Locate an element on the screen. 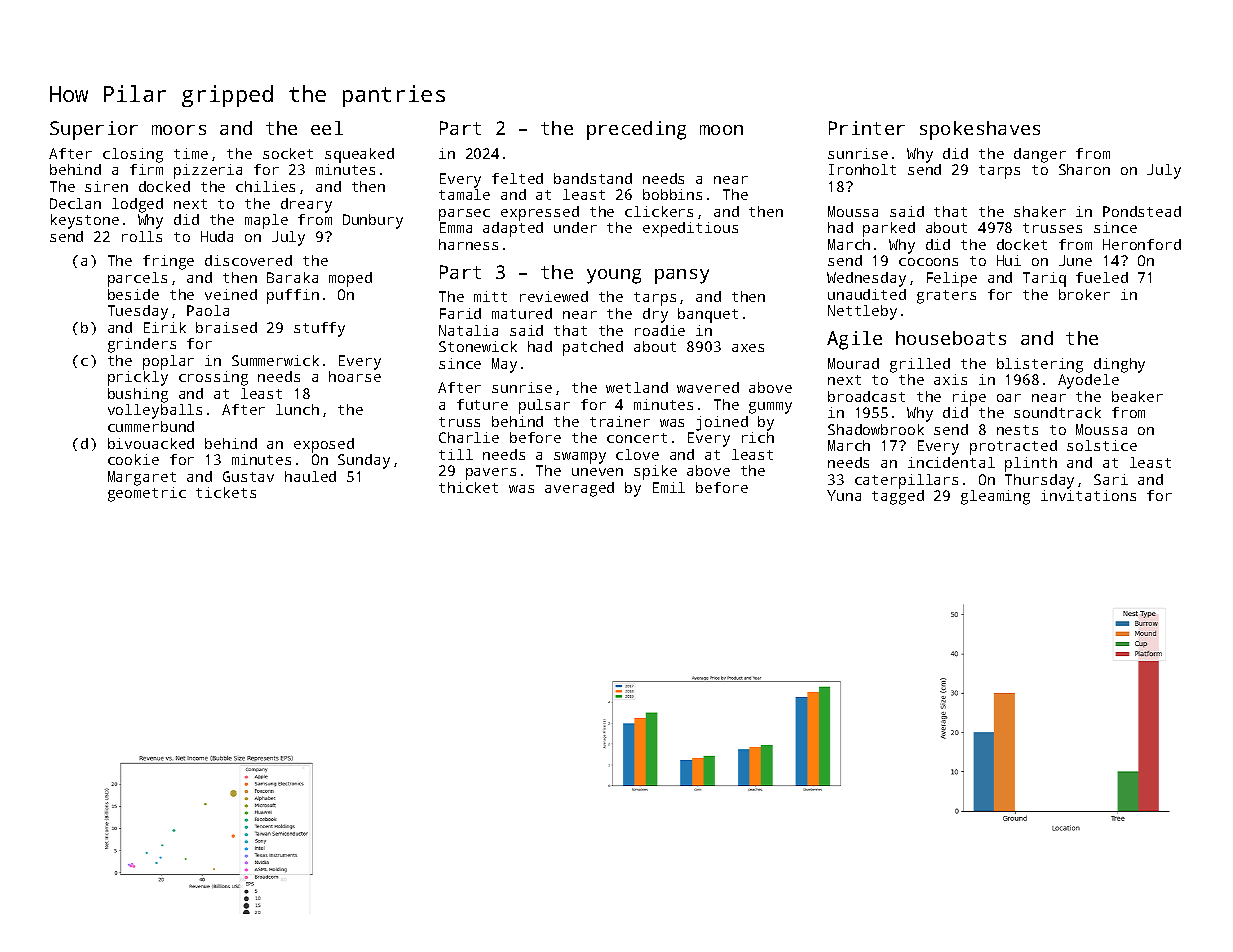 This screenshot has width=1233, height=952. thicket is located at coordinates (468, 487).
